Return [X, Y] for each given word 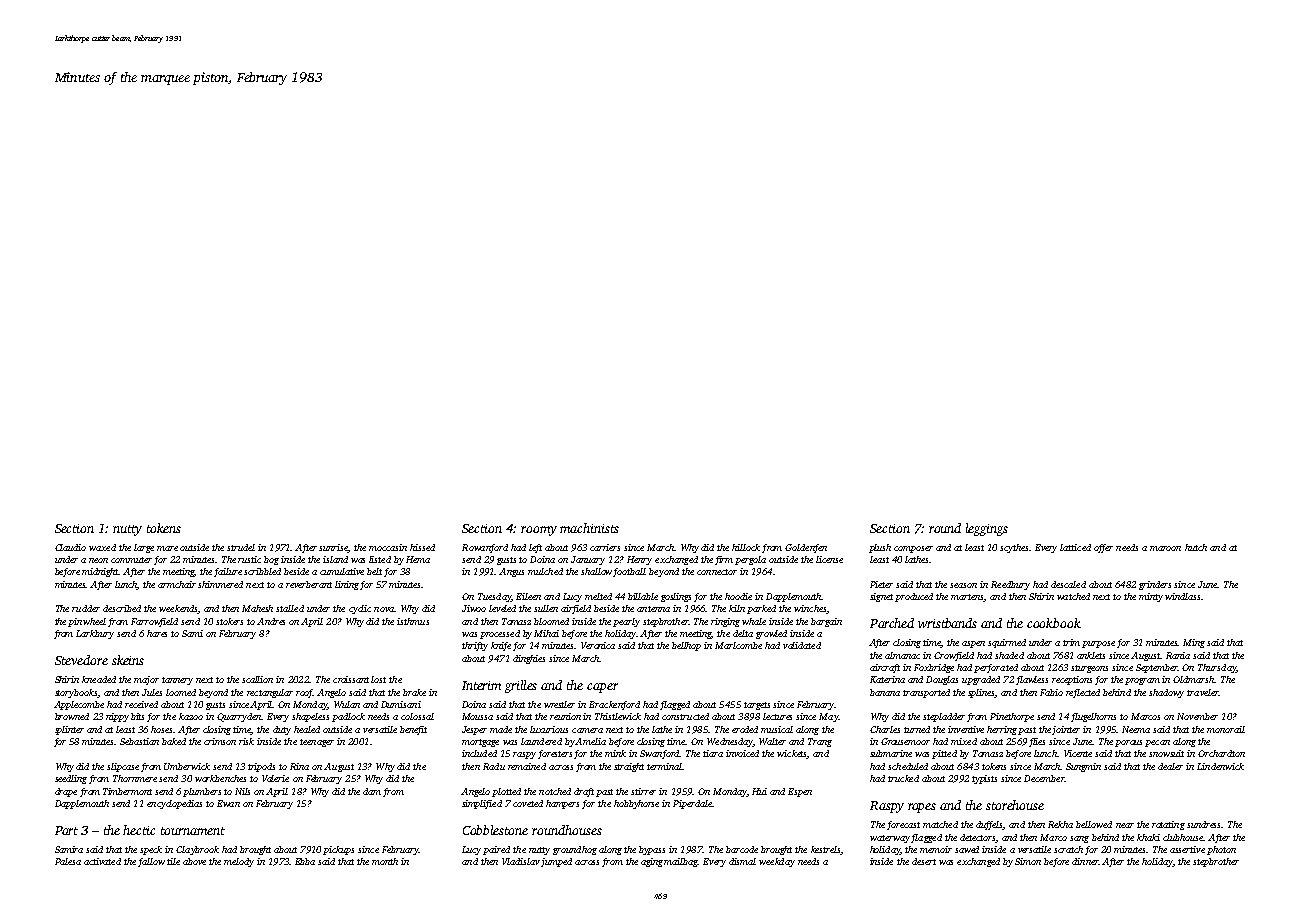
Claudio [70, 547]
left [535, 548]
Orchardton [1221, 753]
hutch [1196, 547]
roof [304, 693]
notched [555, 791]
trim [1071, 642]
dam [372, 791]
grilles [521, 686]
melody [239, 862]
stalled [290, 608]
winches [810, 608]
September [1157, 668]
